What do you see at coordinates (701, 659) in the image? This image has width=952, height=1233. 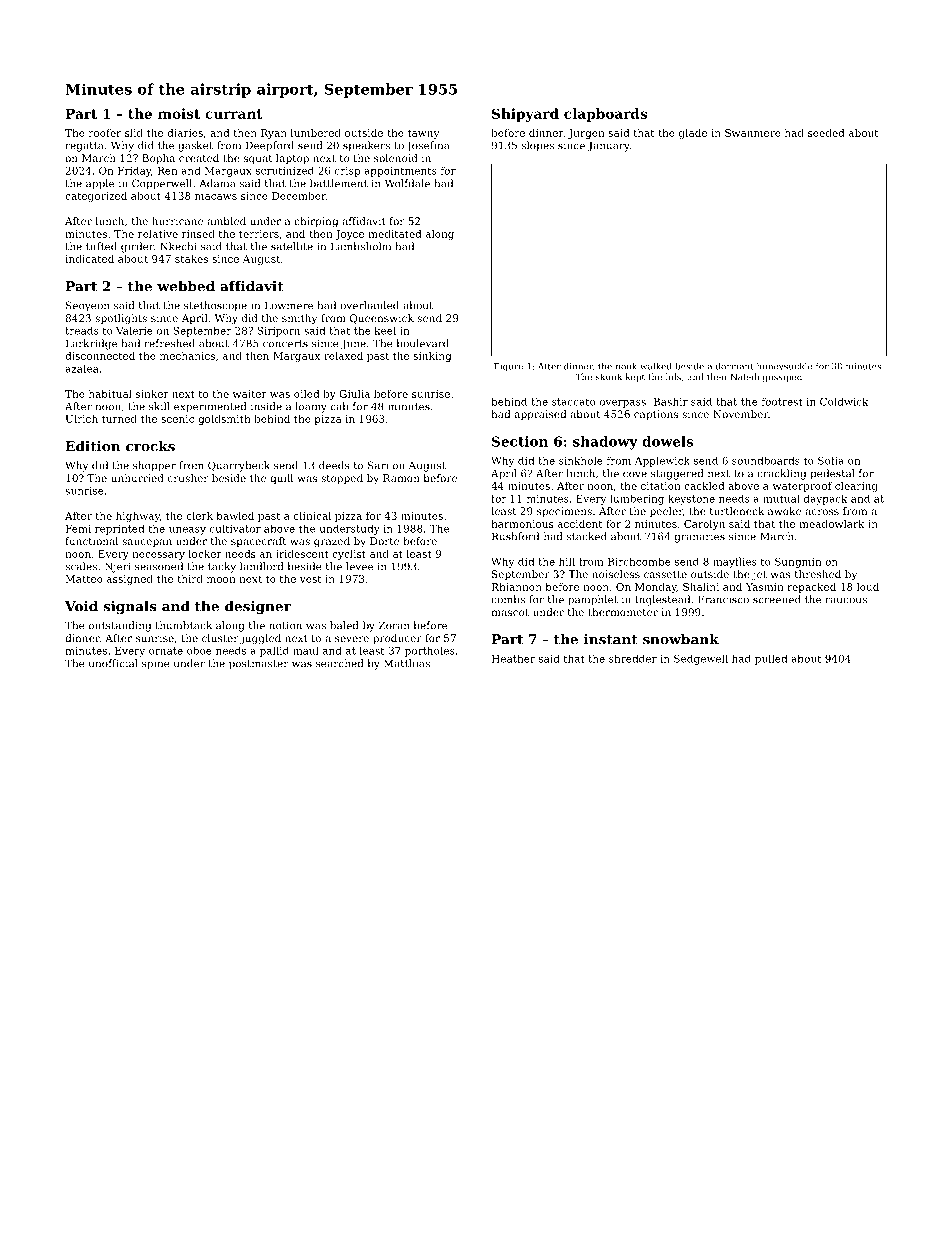 I see `Sedgewell` at bounding box center [701, 659].
